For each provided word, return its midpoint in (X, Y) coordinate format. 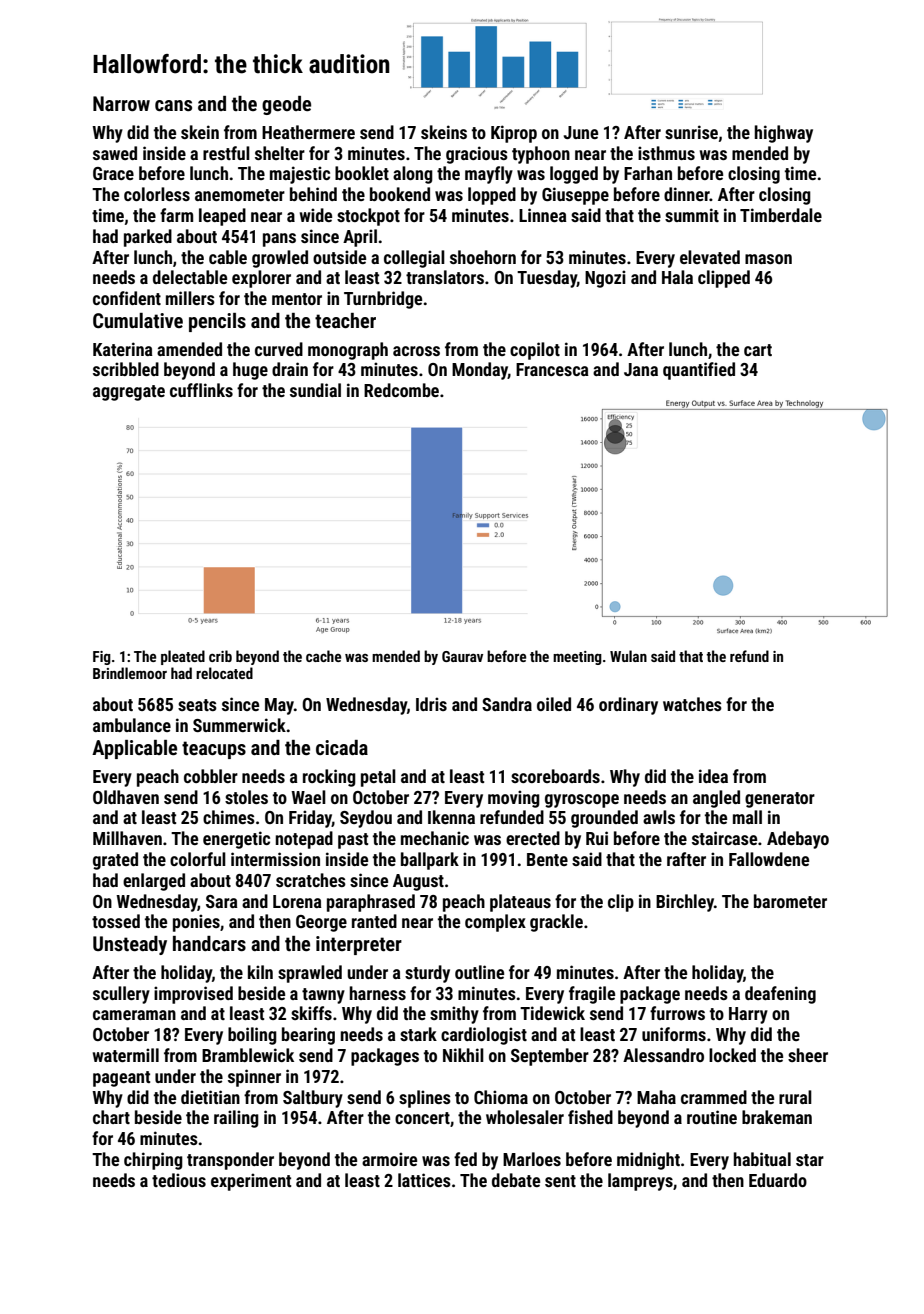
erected (533, 838)
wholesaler (525, 1117)
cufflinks (201, 390)
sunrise (691, 132)
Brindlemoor (130, 673)
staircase (724, 838)
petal (378, 778)
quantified (699, 371)
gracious (477, 155)
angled (716, 799)
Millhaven (127, 838)
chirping (153, 1161)
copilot (535, 351)
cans (173, 105)
